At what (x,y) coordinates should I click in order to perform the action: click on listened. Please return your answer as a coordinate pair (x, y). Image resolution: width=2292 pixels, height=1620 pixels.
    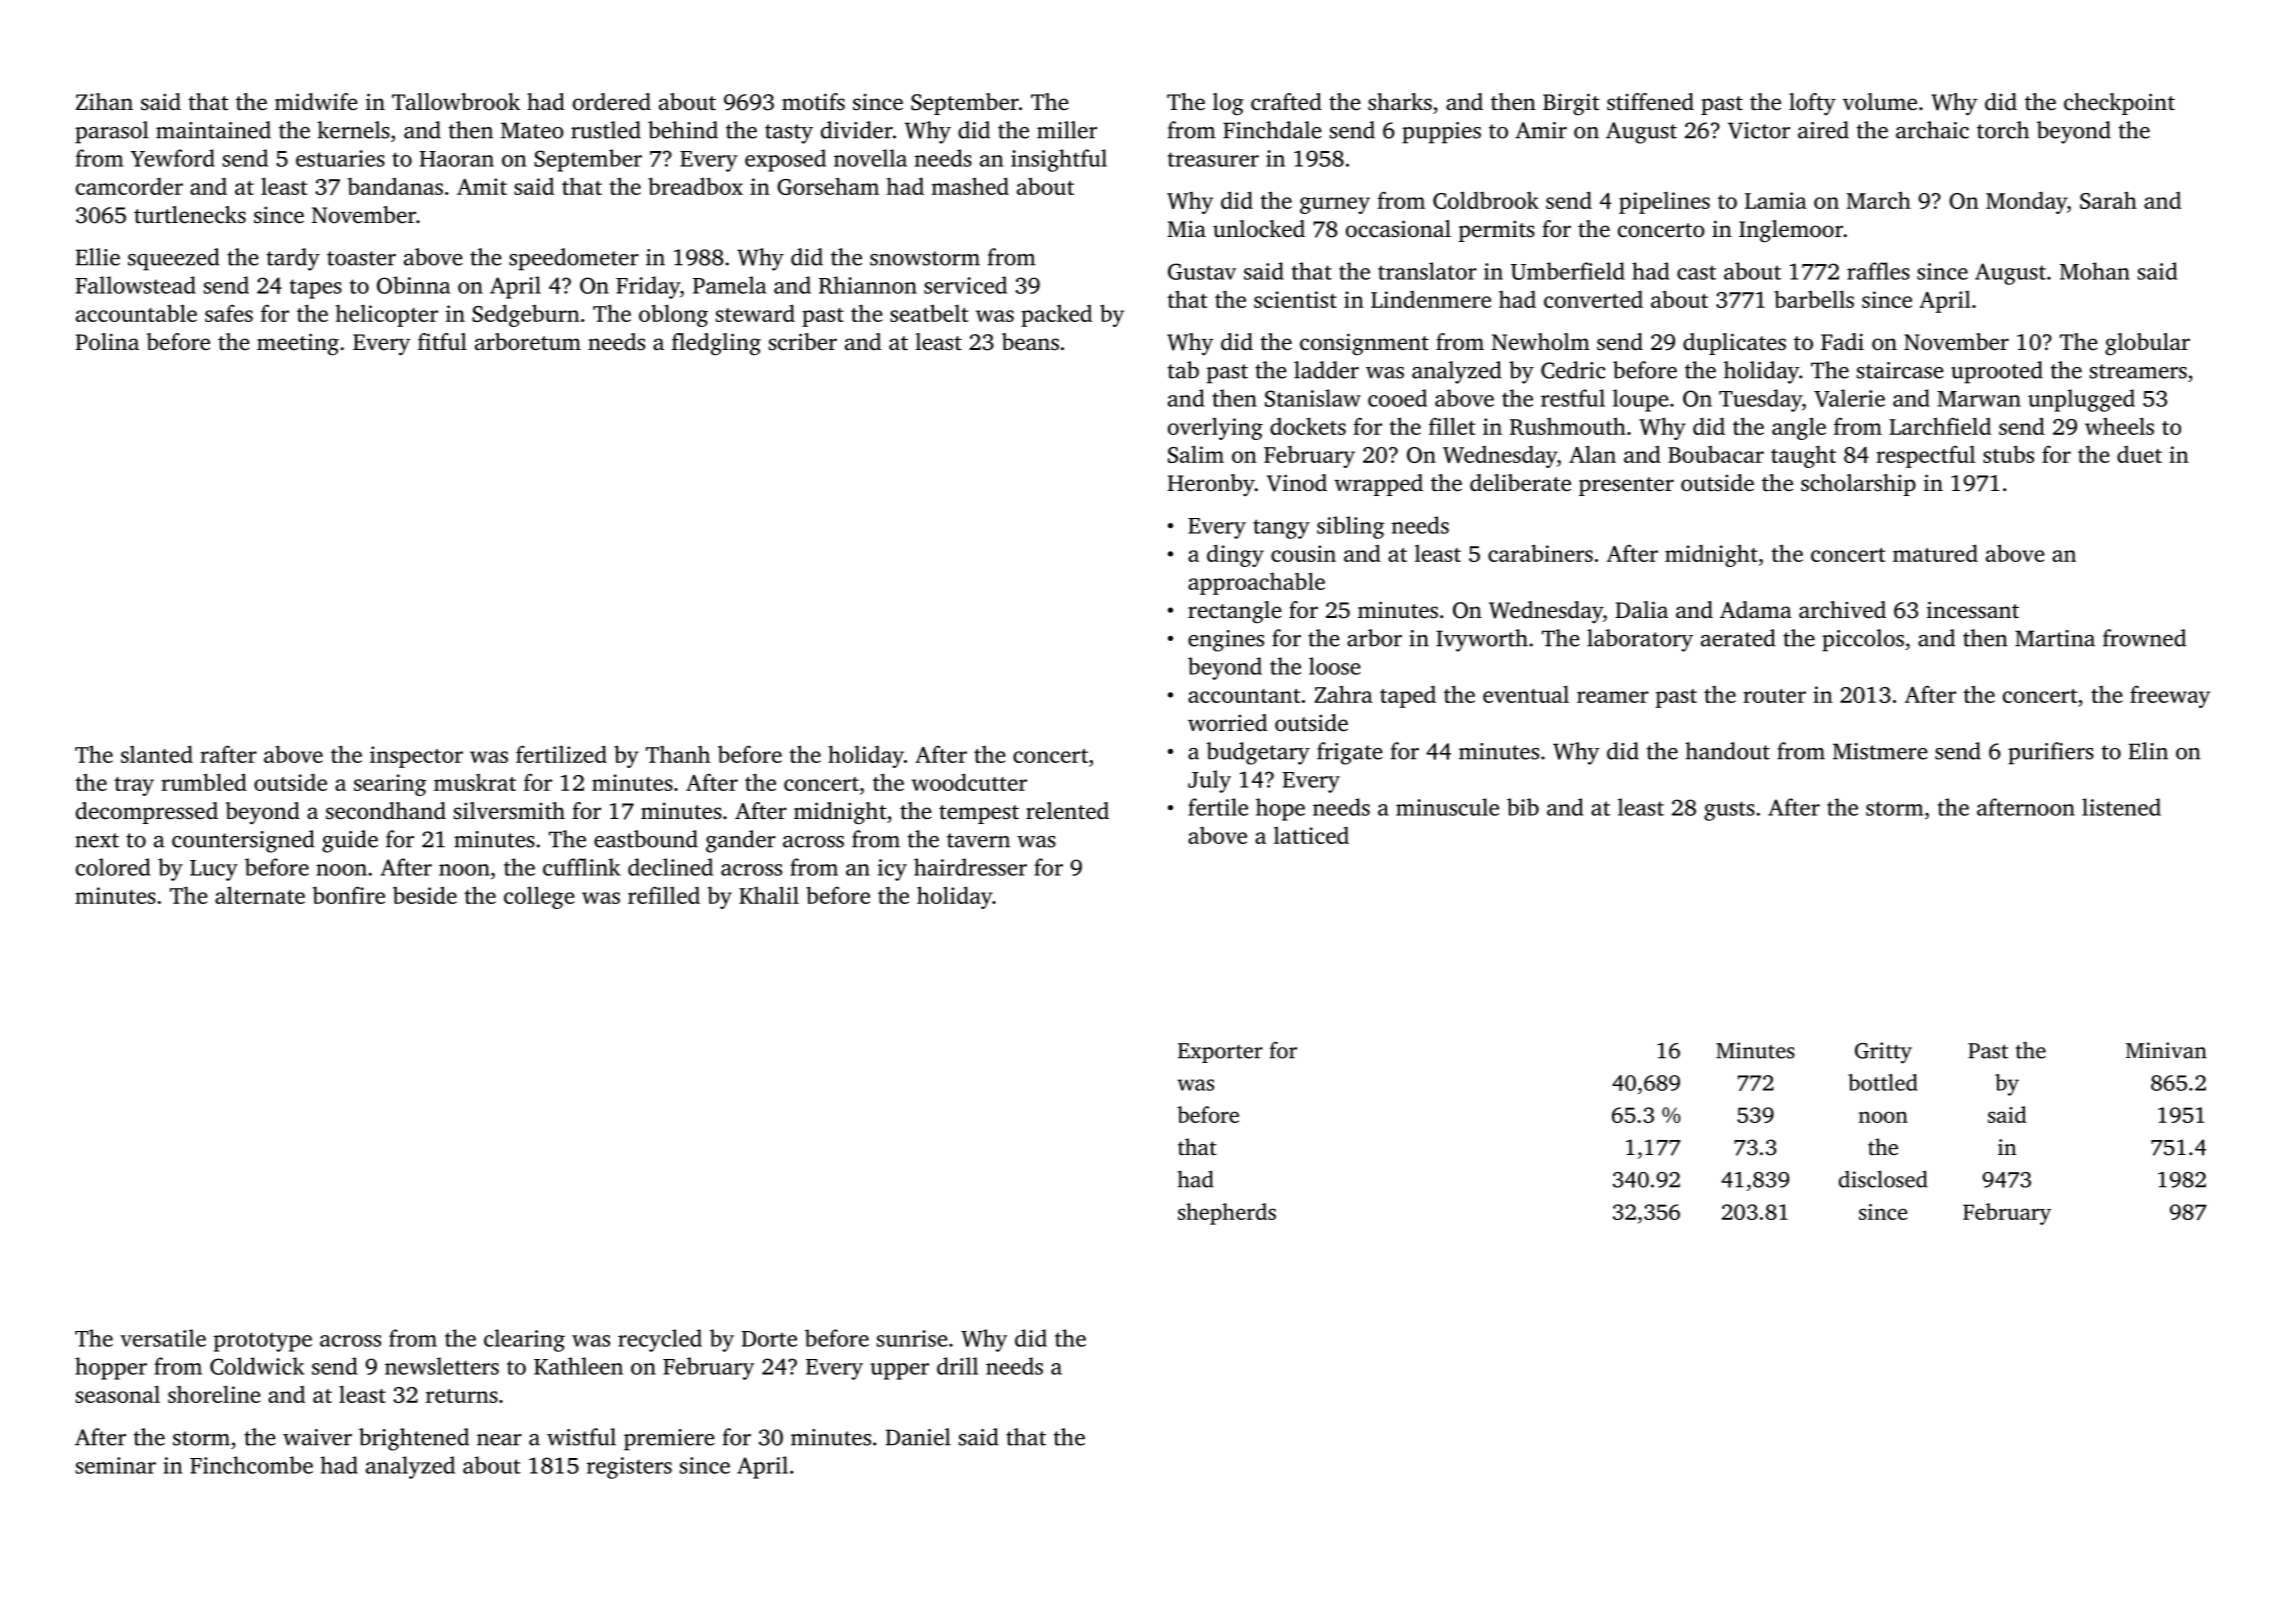
    Looking at the image, I should click on (2121, 807).
